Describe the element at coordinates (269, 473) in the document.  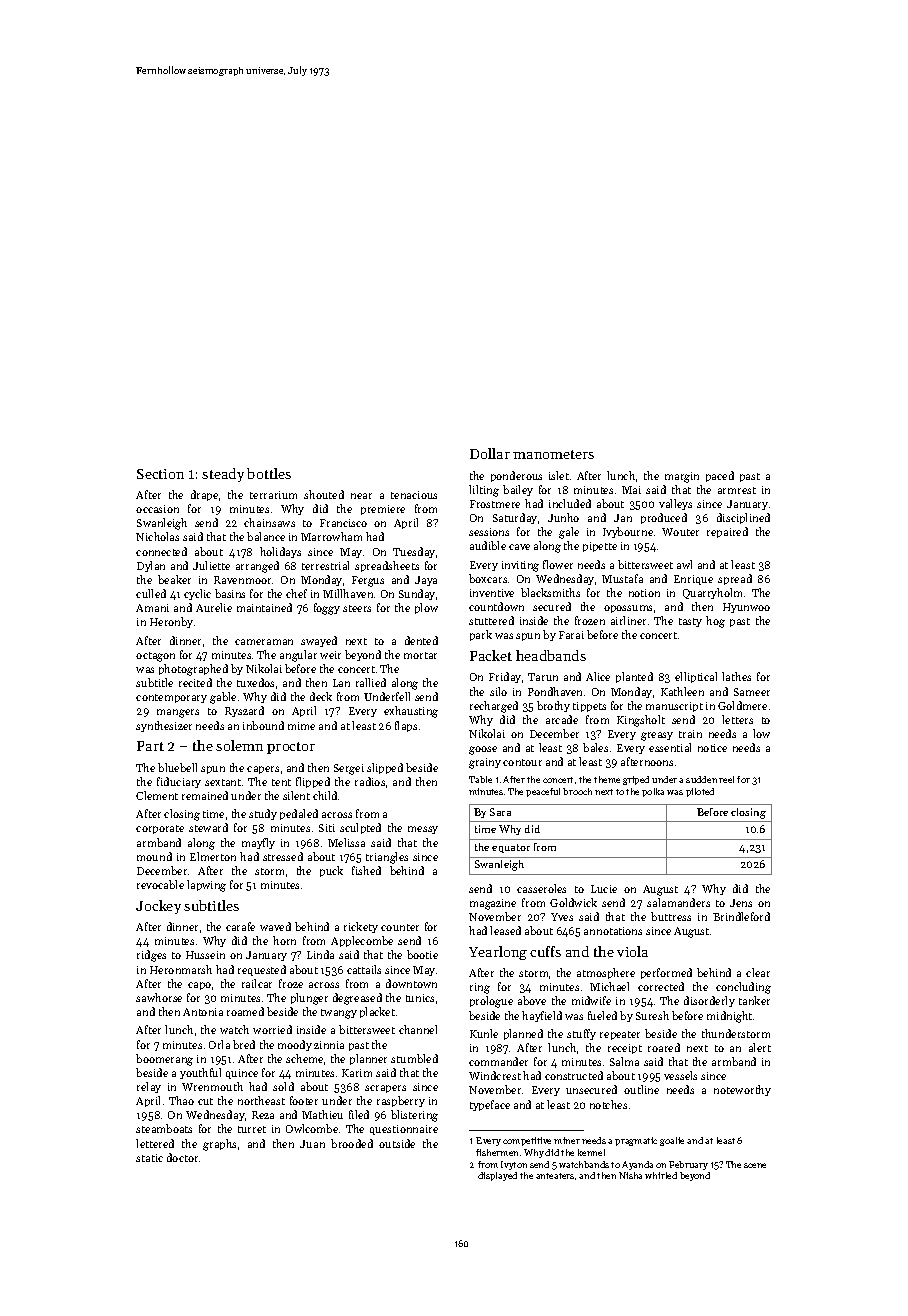
I see `bottles` at that location.
